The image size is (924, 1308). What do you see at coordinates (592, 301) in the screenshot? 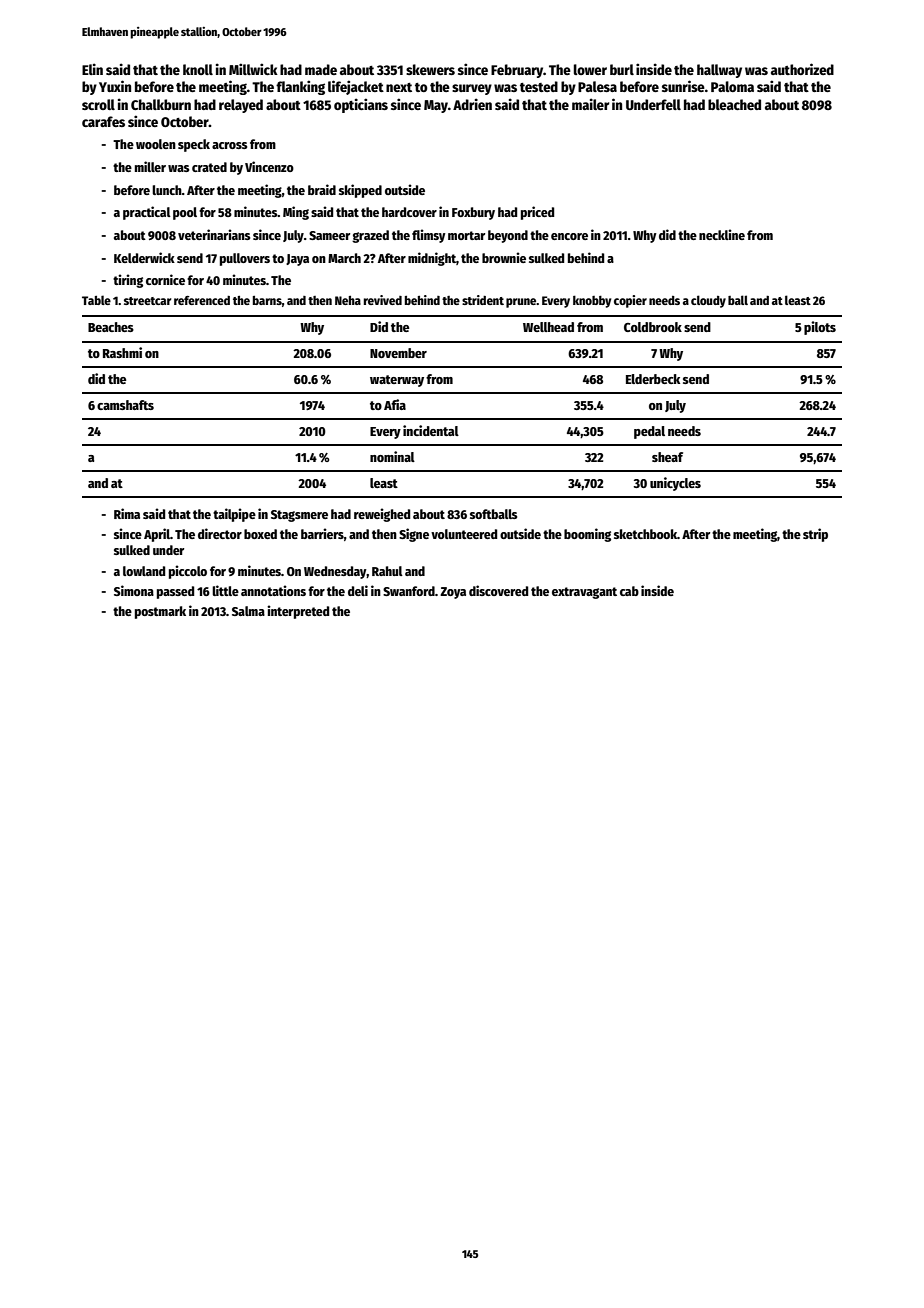
I see `knobby` at bounding box center [592, 301].
